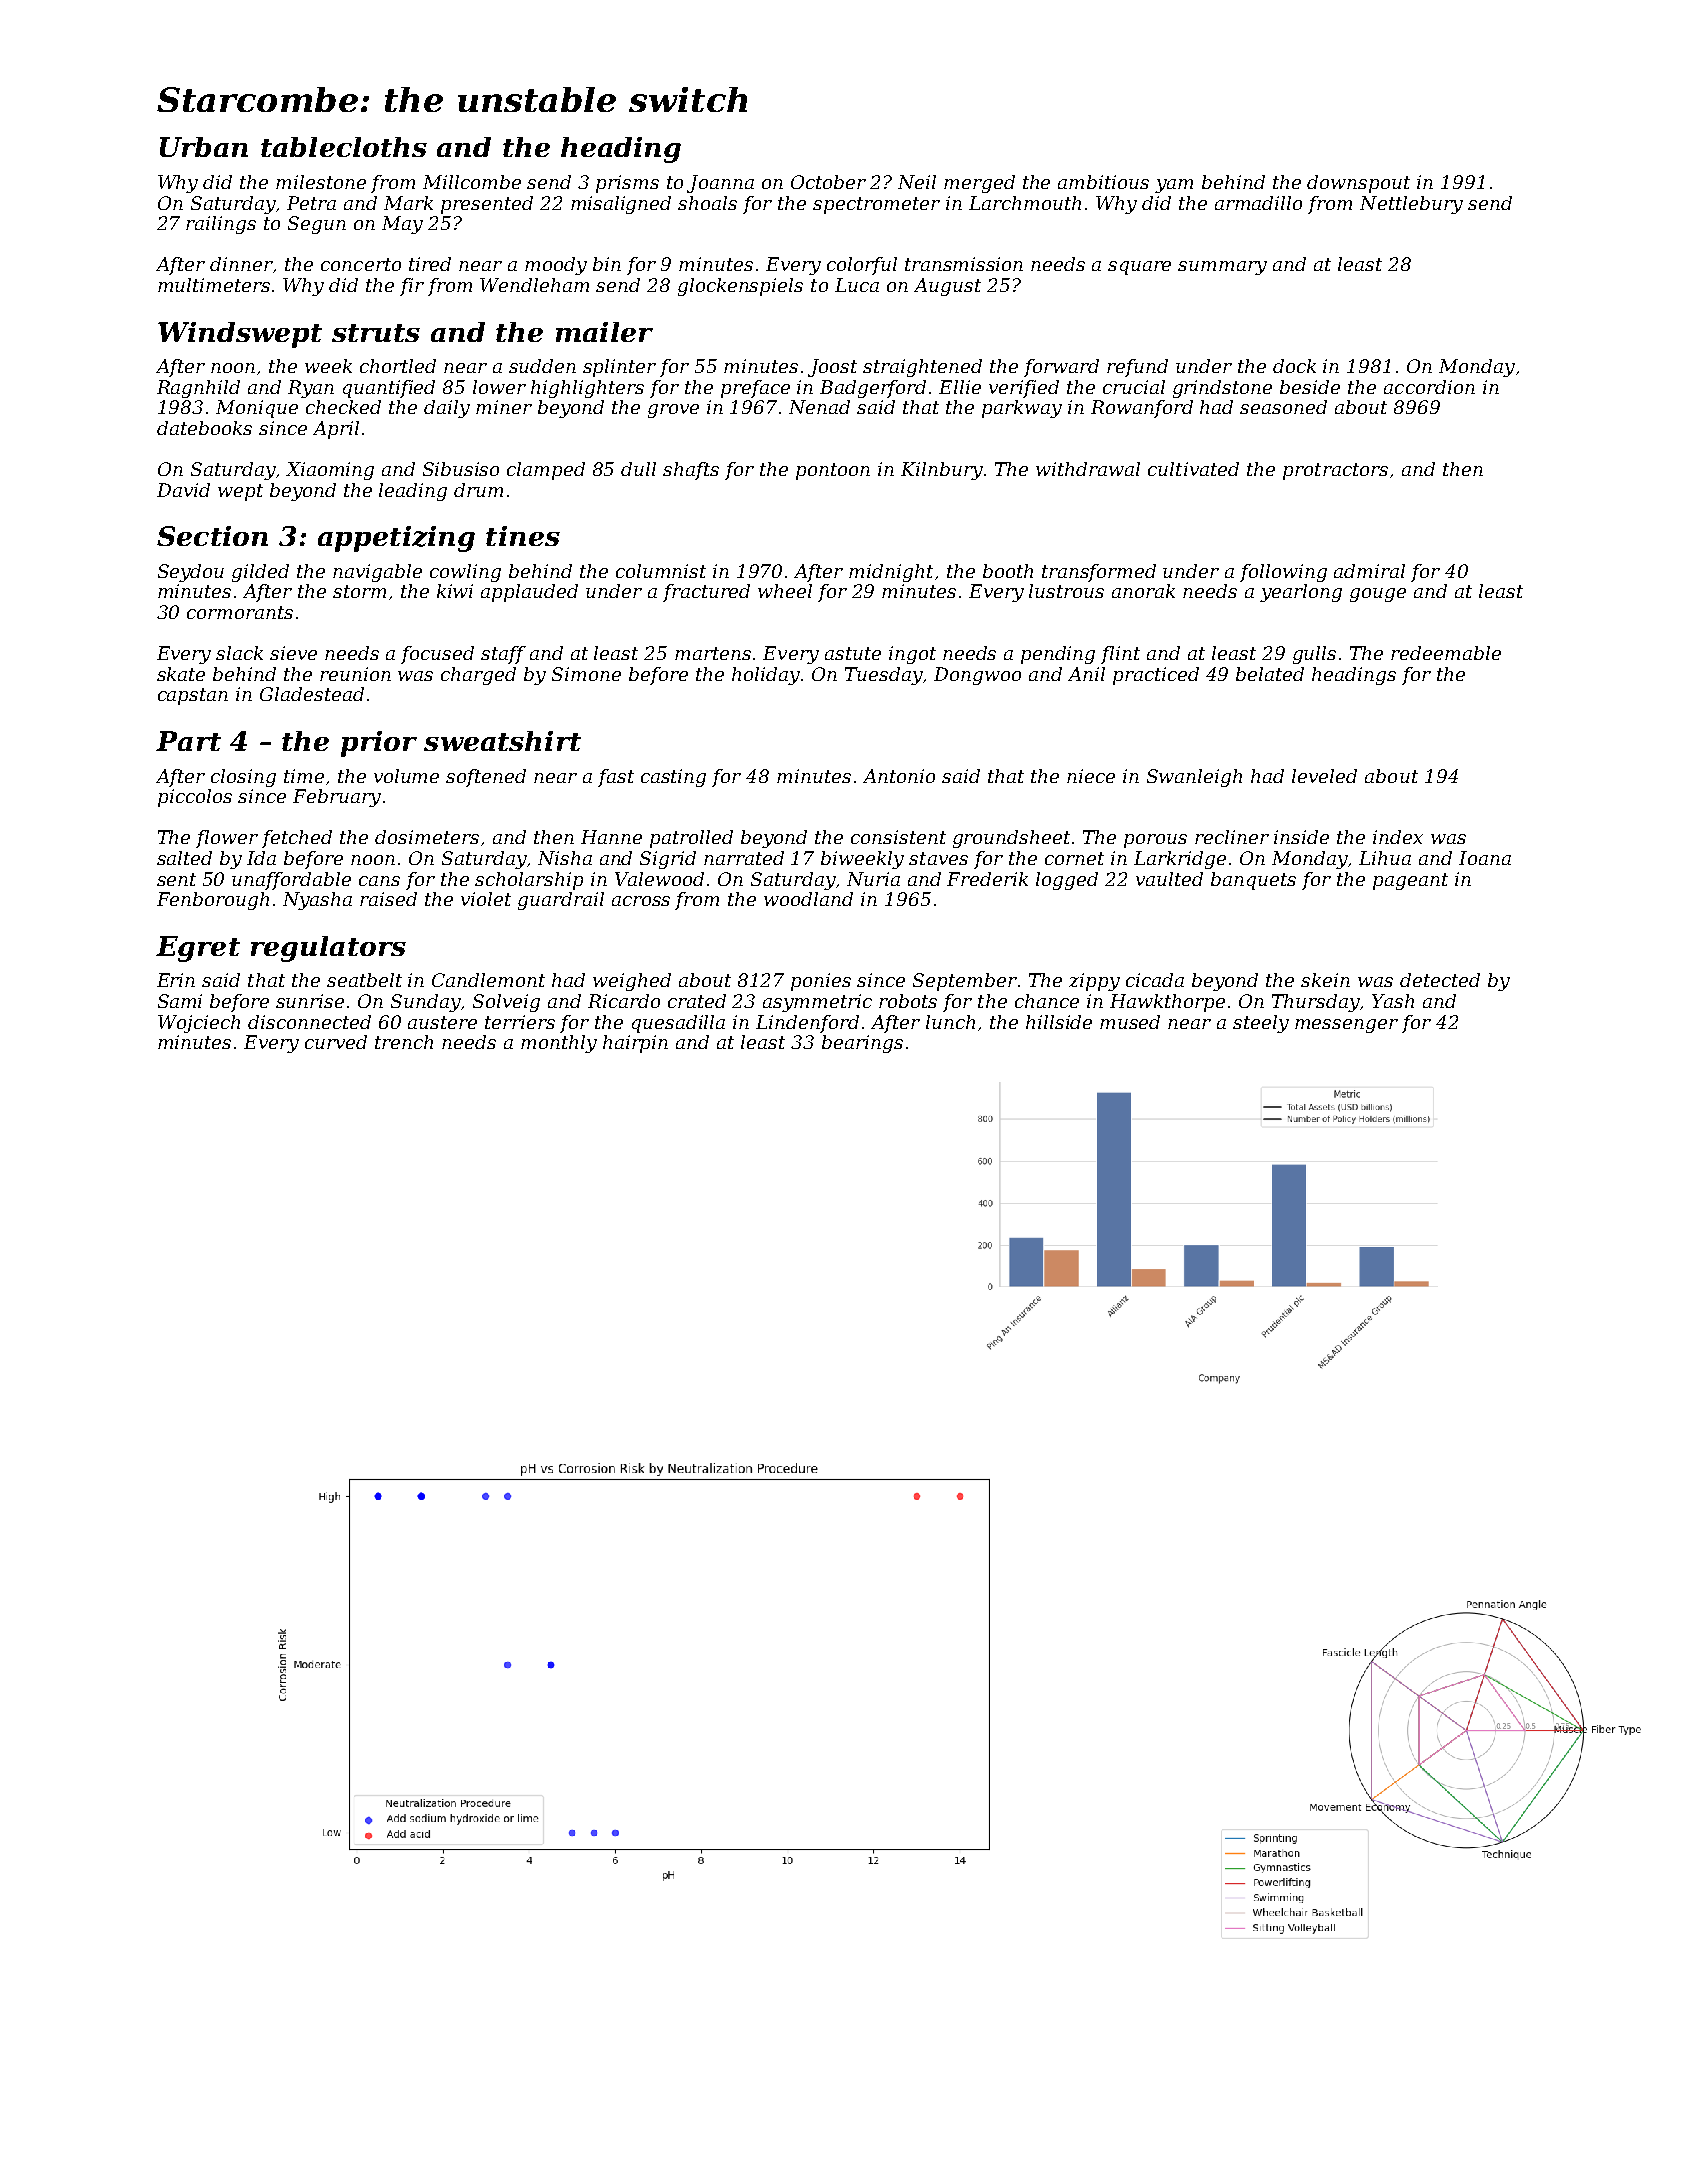 The height and width of the screenshot is (2178, 1683). I want to click on index, so click(1398, 837).
